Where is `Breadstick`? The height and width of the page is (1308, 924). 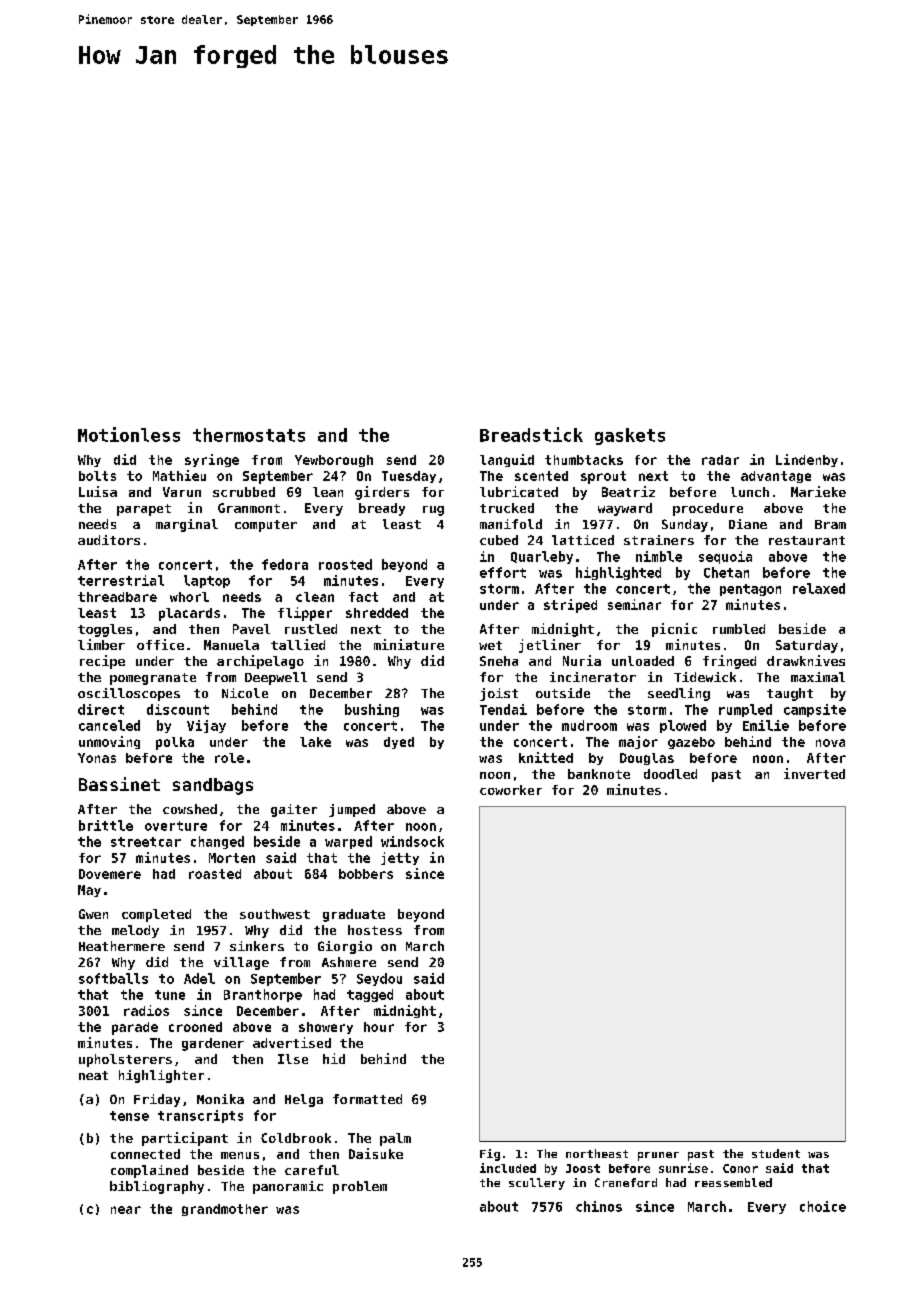
Breadstick is located at coordinates (531, 434).
